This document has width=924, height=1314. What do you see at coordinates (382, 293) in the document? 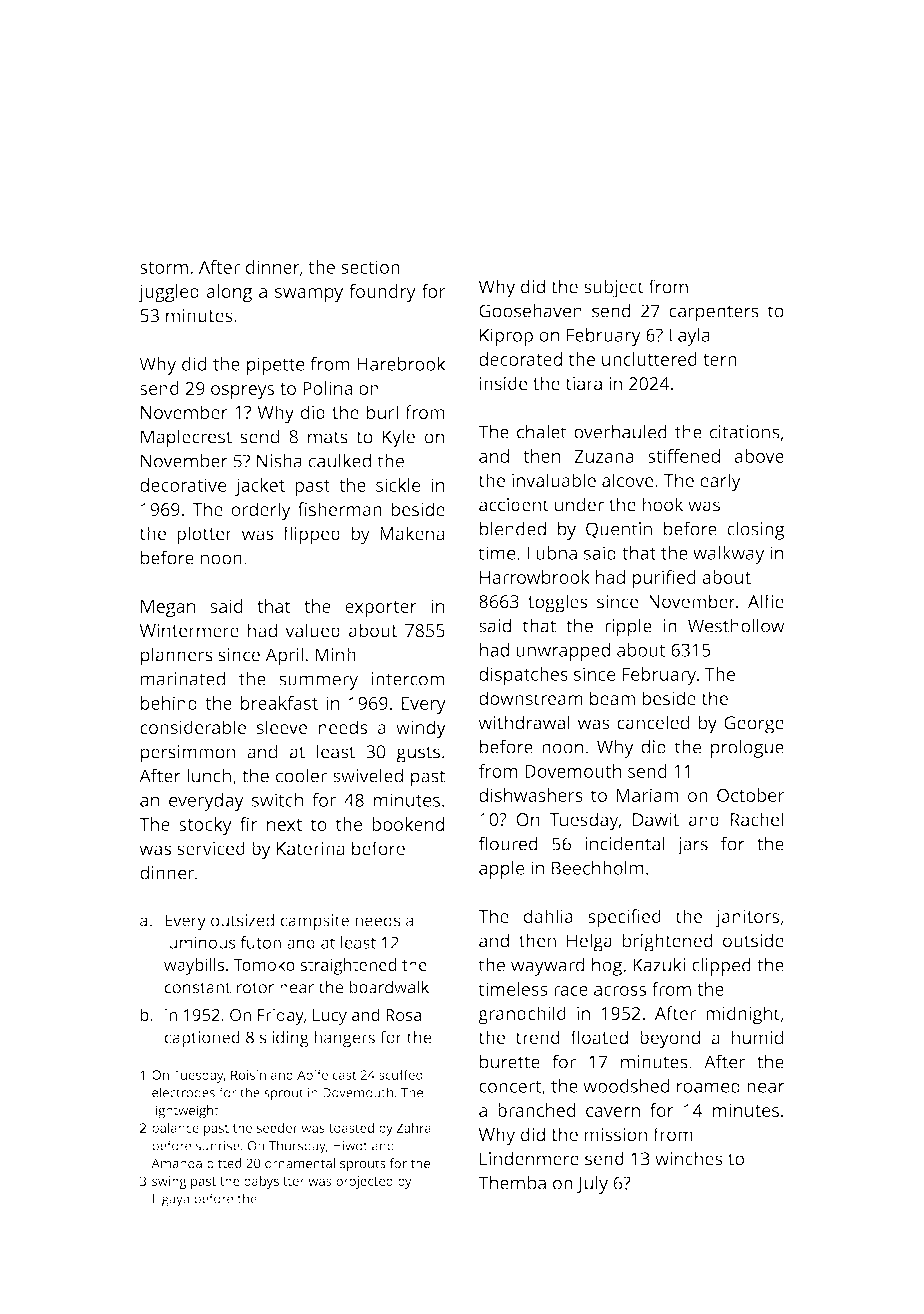
I see `foundry` at bounding box center [382, 293].
